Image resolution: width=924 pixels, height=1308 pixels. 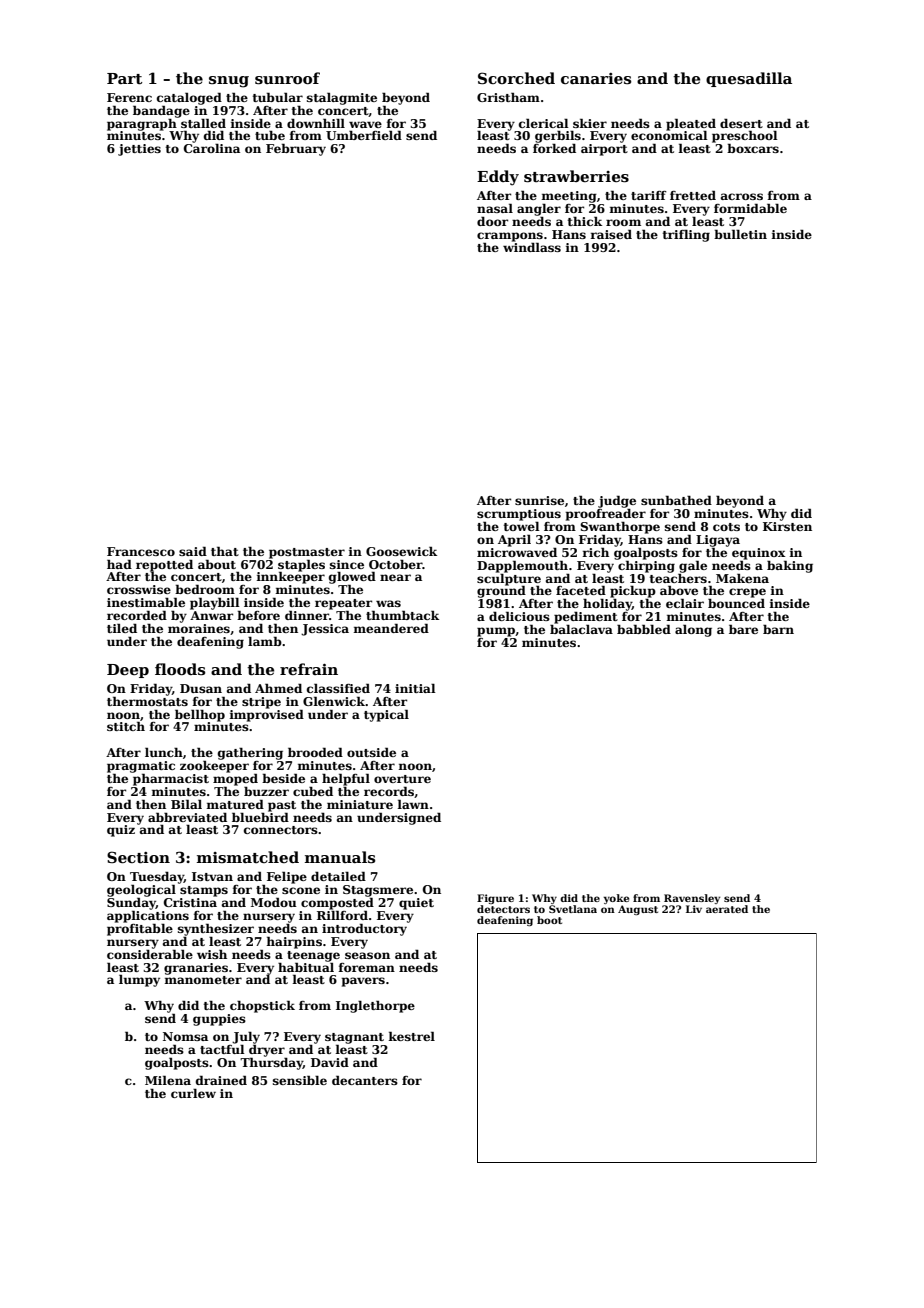 What do you see at coordinates (509, 580) in the image?
I see `sculpture` at bounding box center [509, 580].
